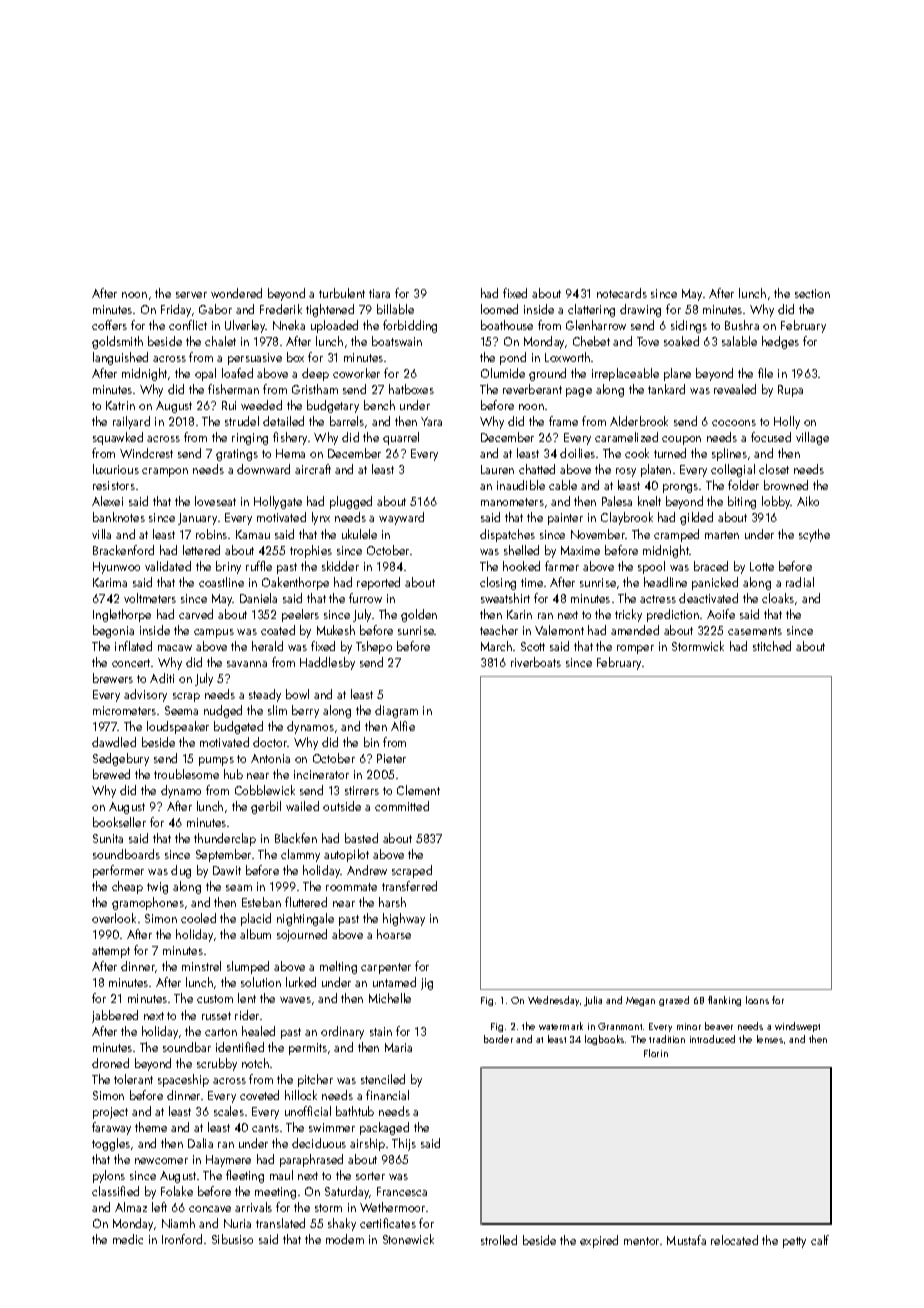 The width and height of the screenshot is (924, 1308). Describe the element at coordinates (521, 485) in the screenshot. I see `inaudible` at that location.
